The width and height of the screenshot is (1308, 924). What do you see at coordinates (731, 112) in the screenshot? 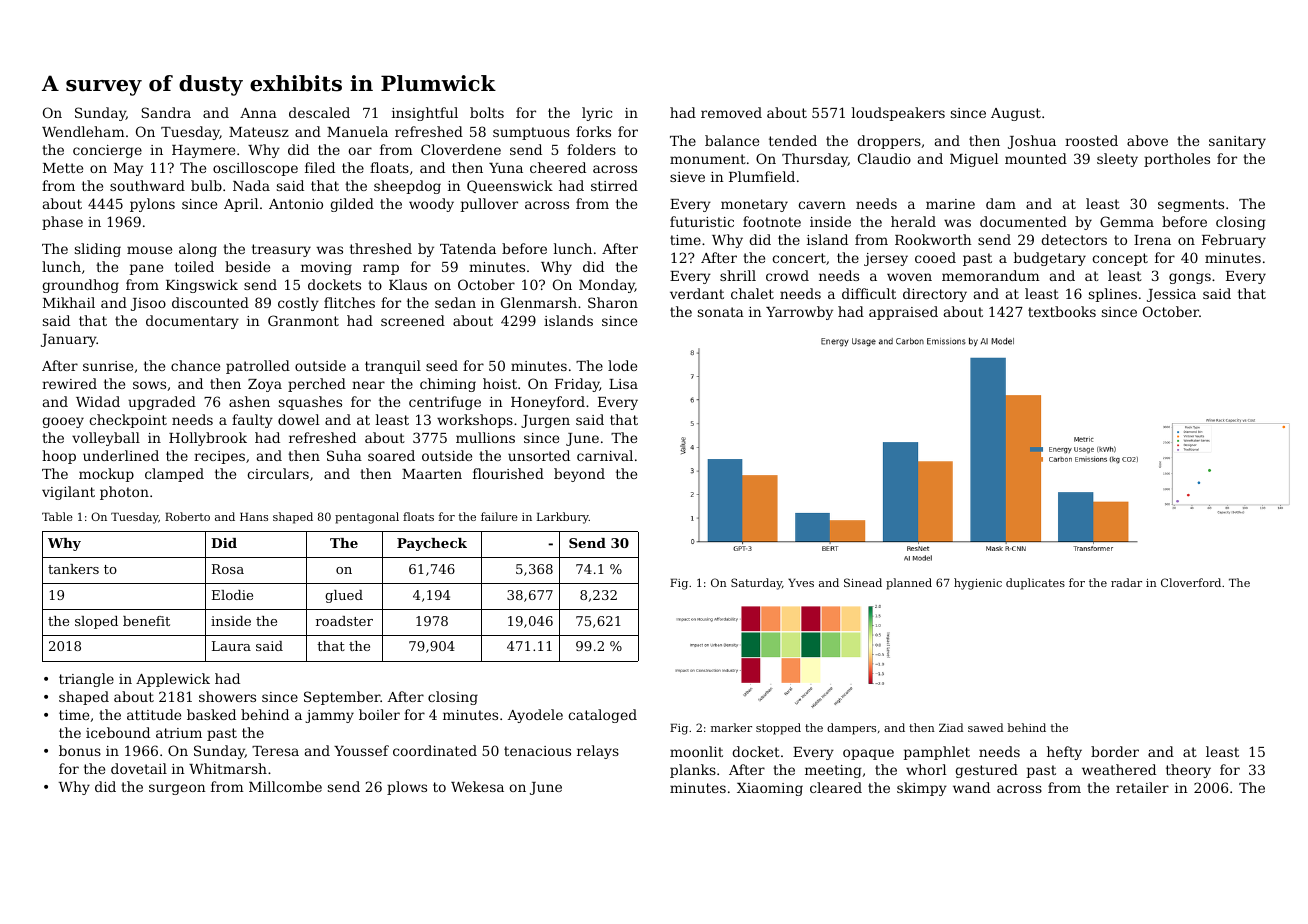
I see `removed` at bounding box center [731, 112].
